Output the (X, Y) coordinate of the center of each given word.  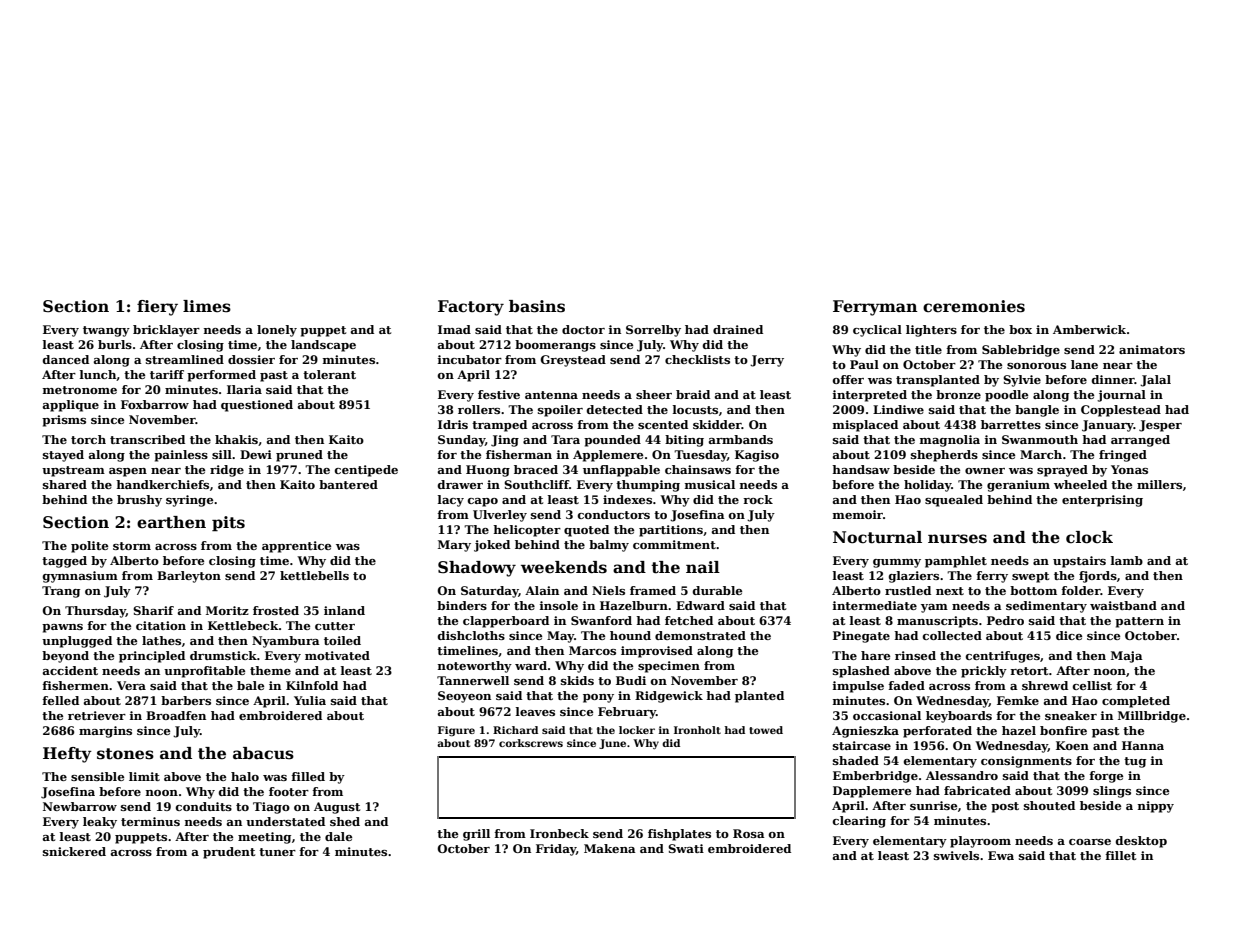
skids (577, 680)
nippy (1156, 807)
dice (1069, 635)
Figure (456, 731)
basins (537, 306)
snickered (74, 851)
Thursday (95, 612)
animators (1152, 349)
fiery (157, 308)
